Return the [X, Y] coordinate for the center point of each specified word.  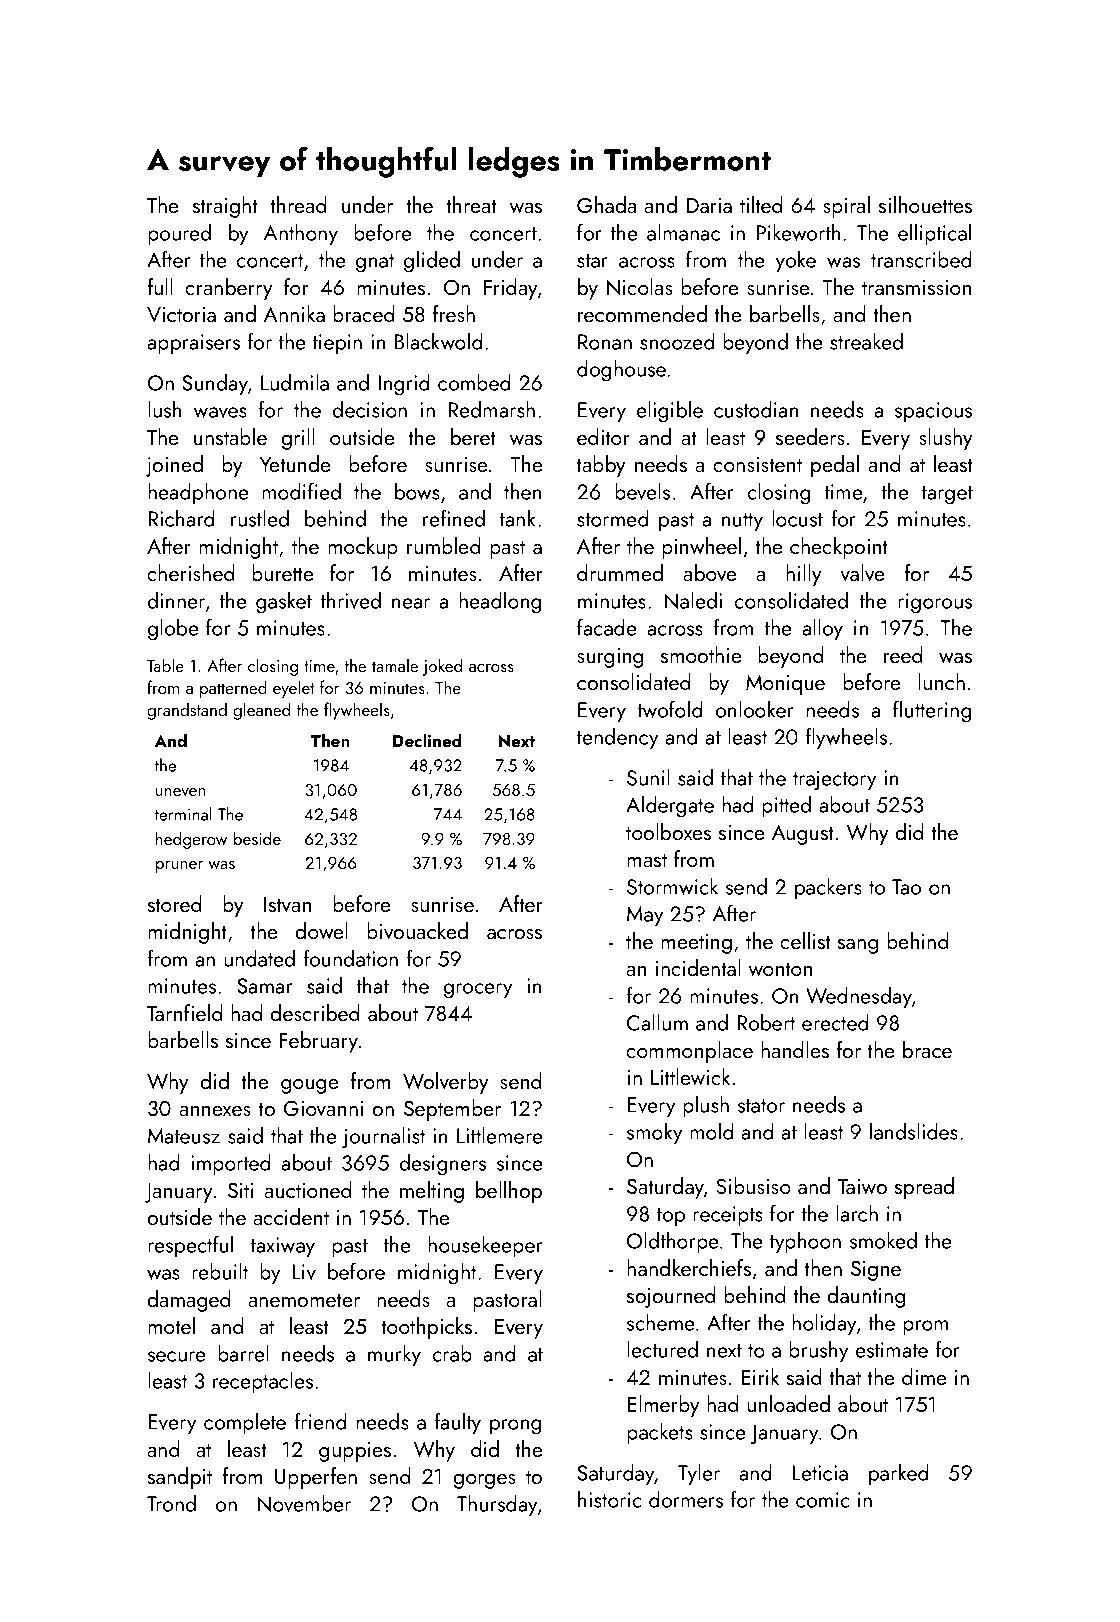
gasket [284, 603]
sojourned [671, 1297]
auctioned [307, 1189]
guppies [355, 1452]
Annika [294, 313]
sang [858, 946]
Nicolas [639, 287]
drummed [620, 572]
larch [857, 1213]
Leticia [820, 1473]
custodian [756, 409]
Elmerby [663, 1406]
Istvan [287, 904]
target [947, 495]
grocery [478, 991]
